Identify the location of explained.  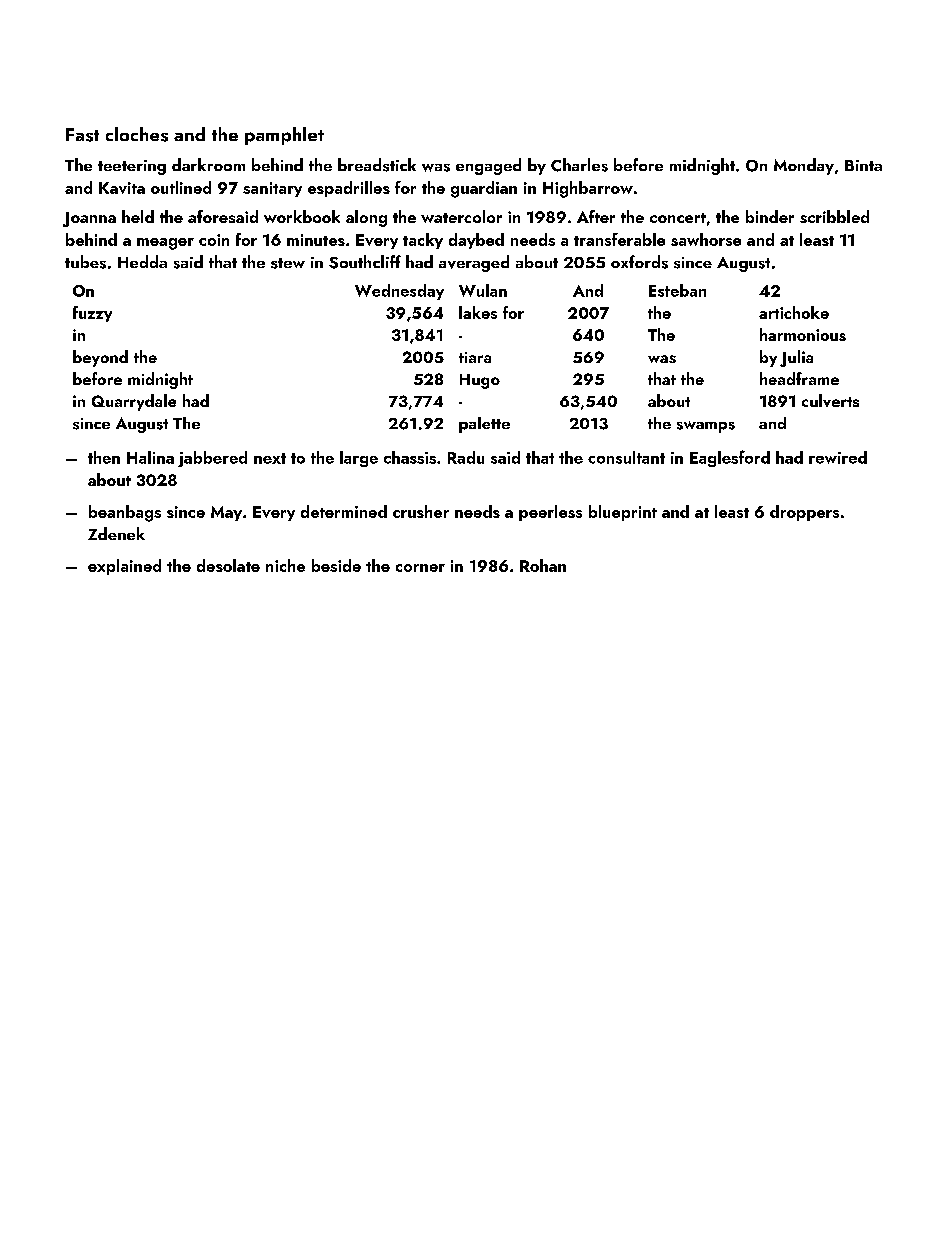
(124, 567).
